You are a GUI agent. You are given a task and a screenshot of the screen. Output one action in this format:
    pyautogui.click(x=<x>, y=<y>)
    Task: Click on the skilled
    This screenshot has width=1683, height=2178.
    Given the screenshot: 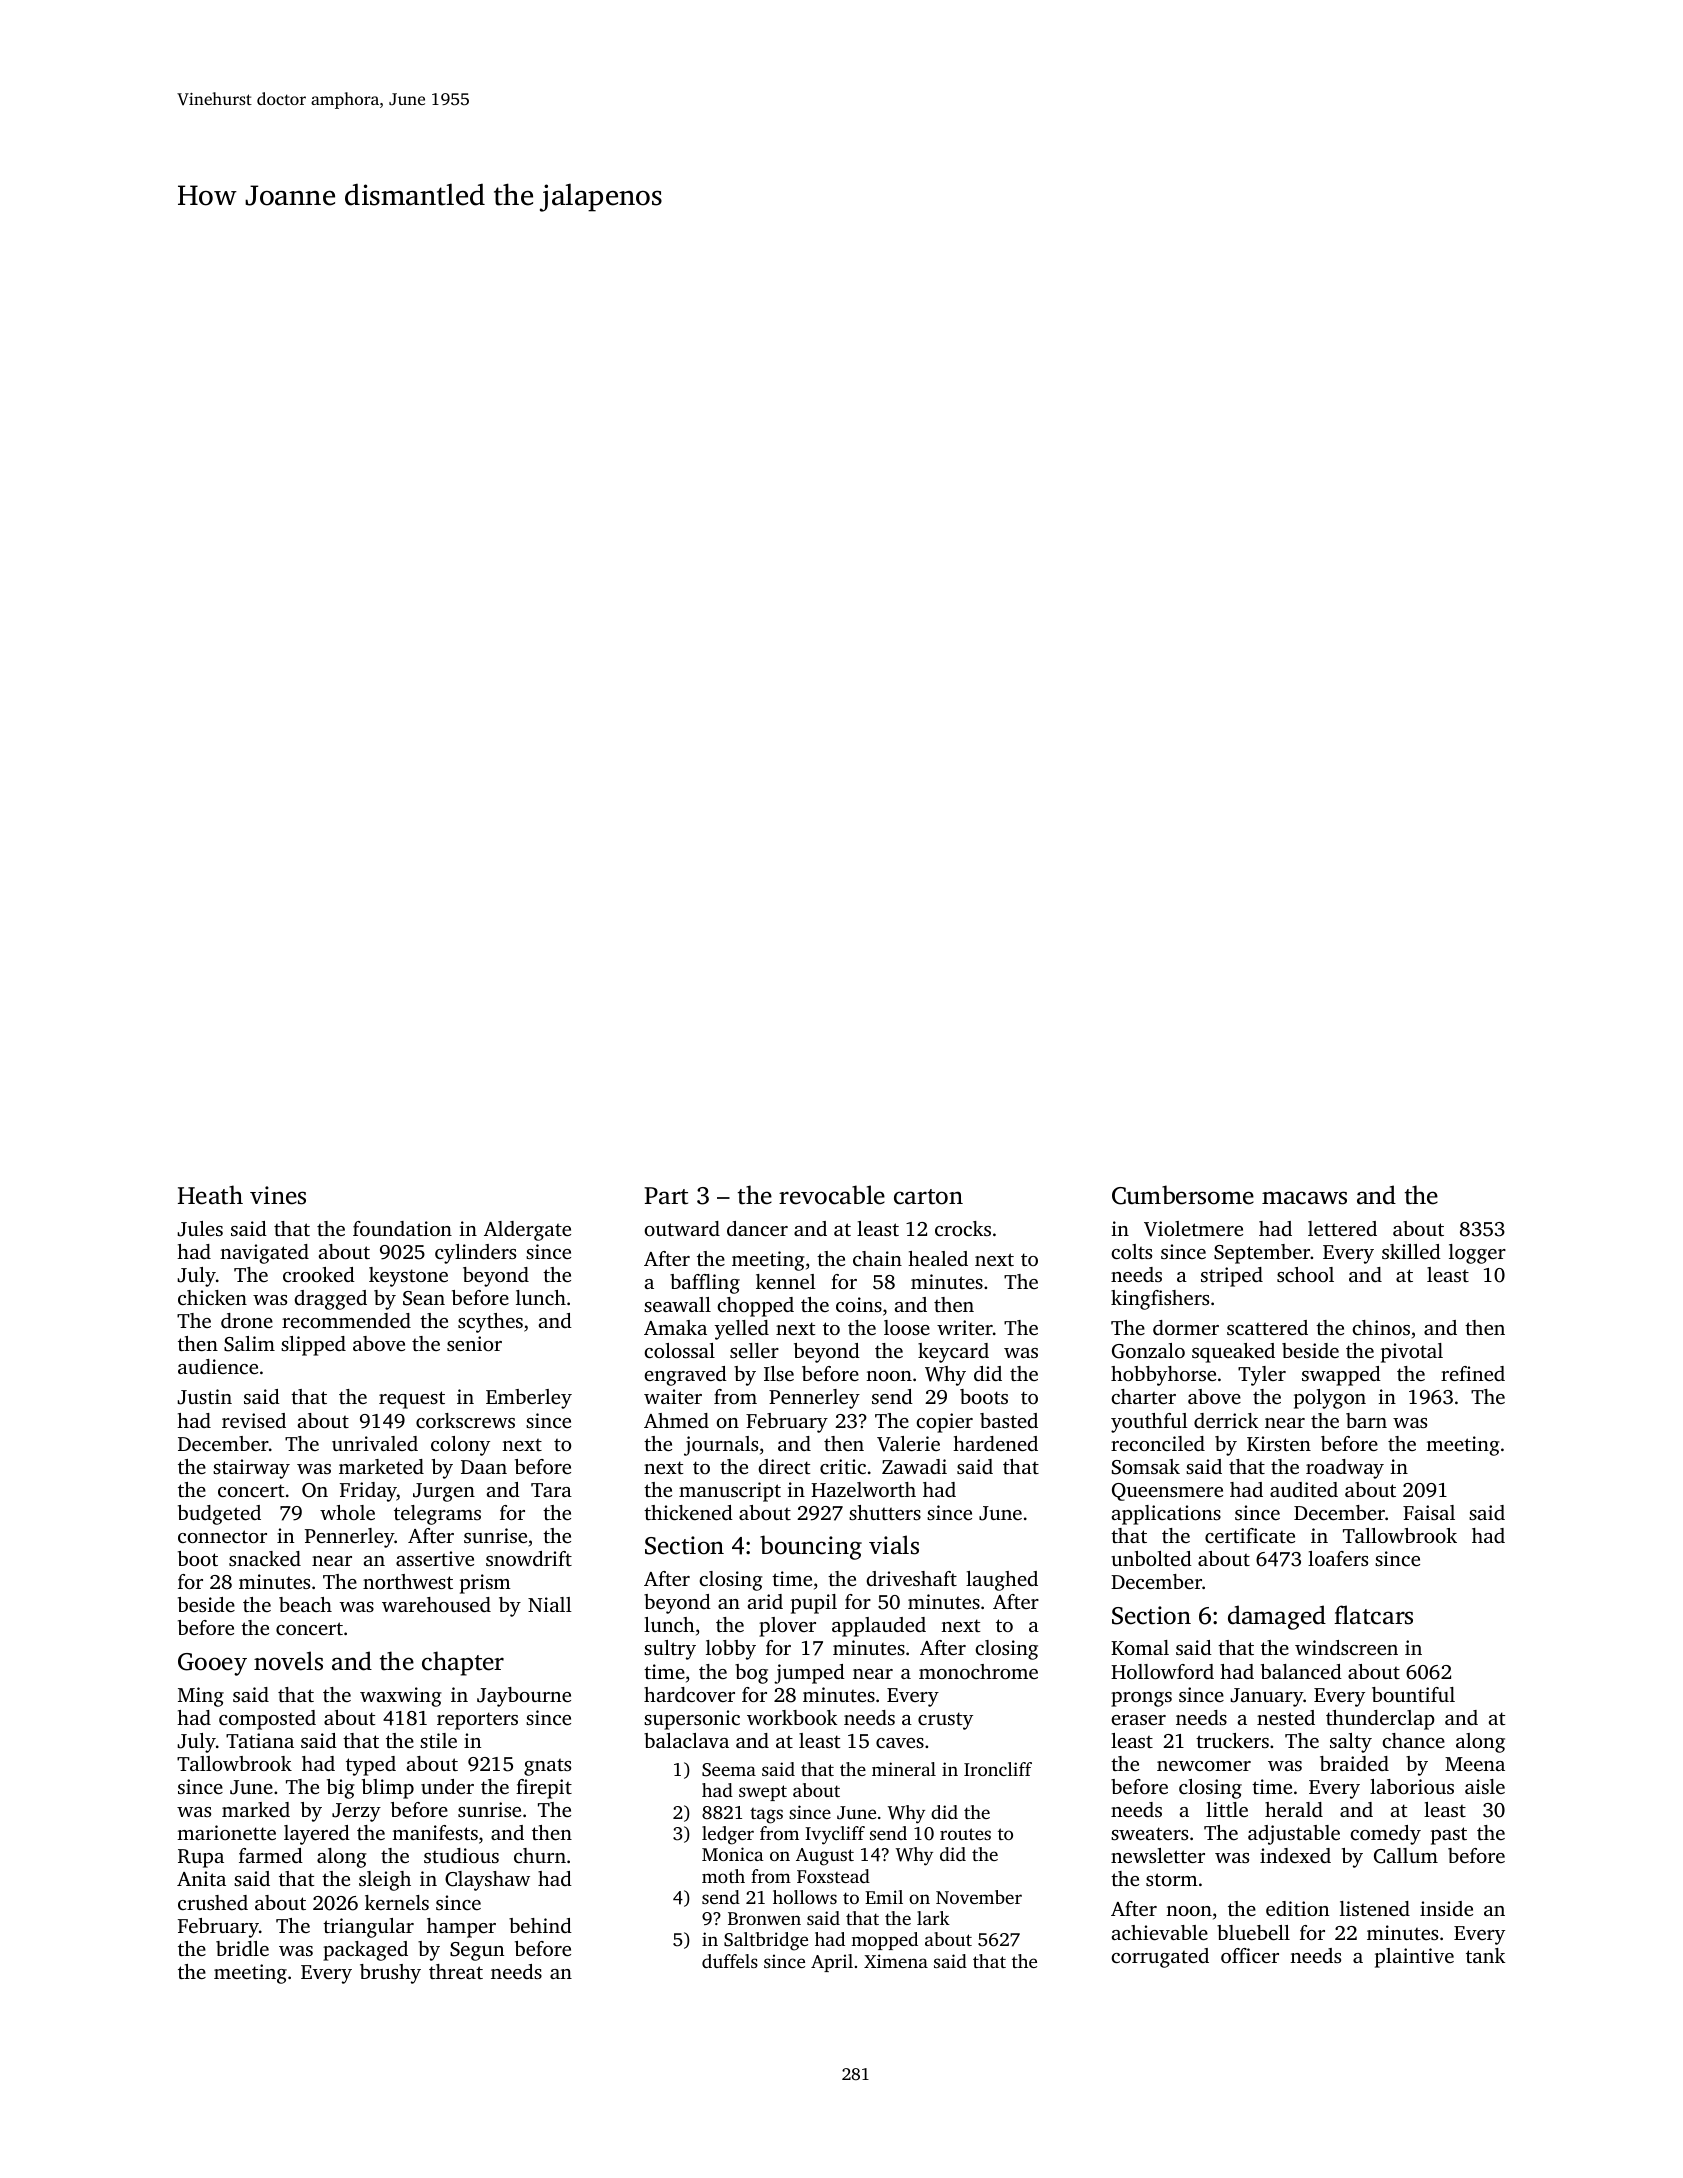 What is the action you would take?
    pyautogui.click(x=1411, y=1251)
